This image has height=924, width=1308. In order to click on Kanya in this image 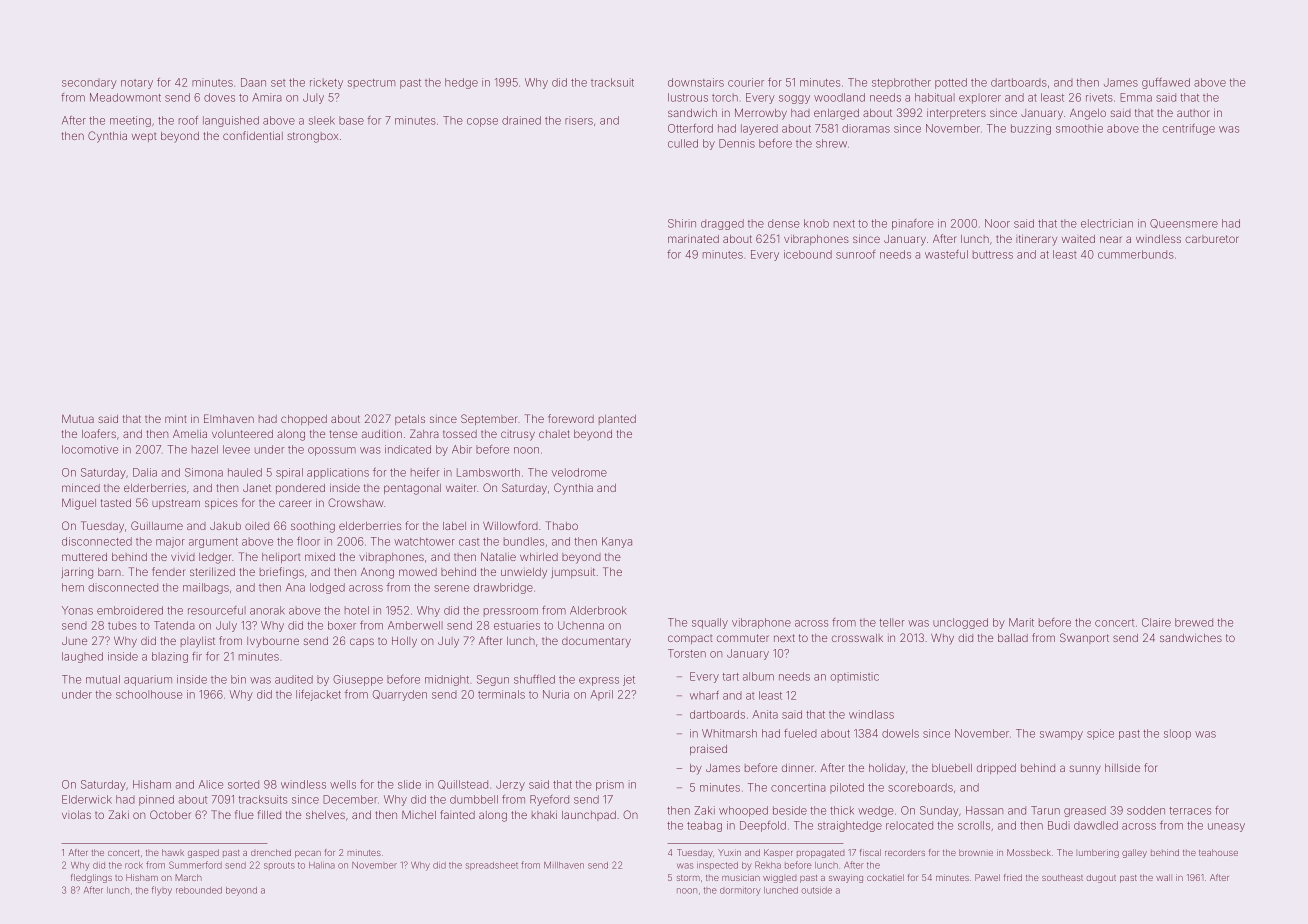, I will do `click(617, 542)`.
